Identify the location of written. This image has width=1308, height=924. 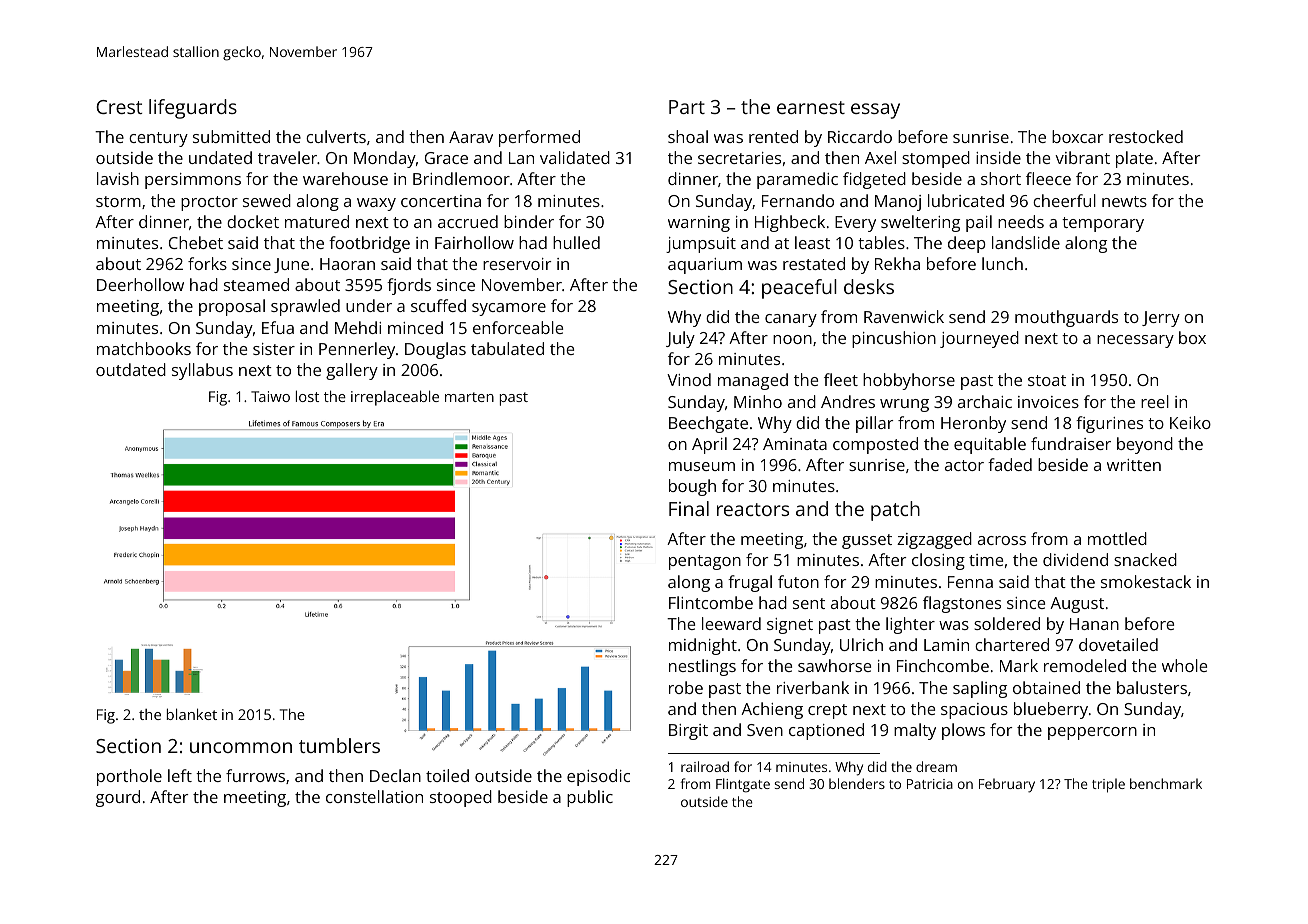
(1134, 465).
